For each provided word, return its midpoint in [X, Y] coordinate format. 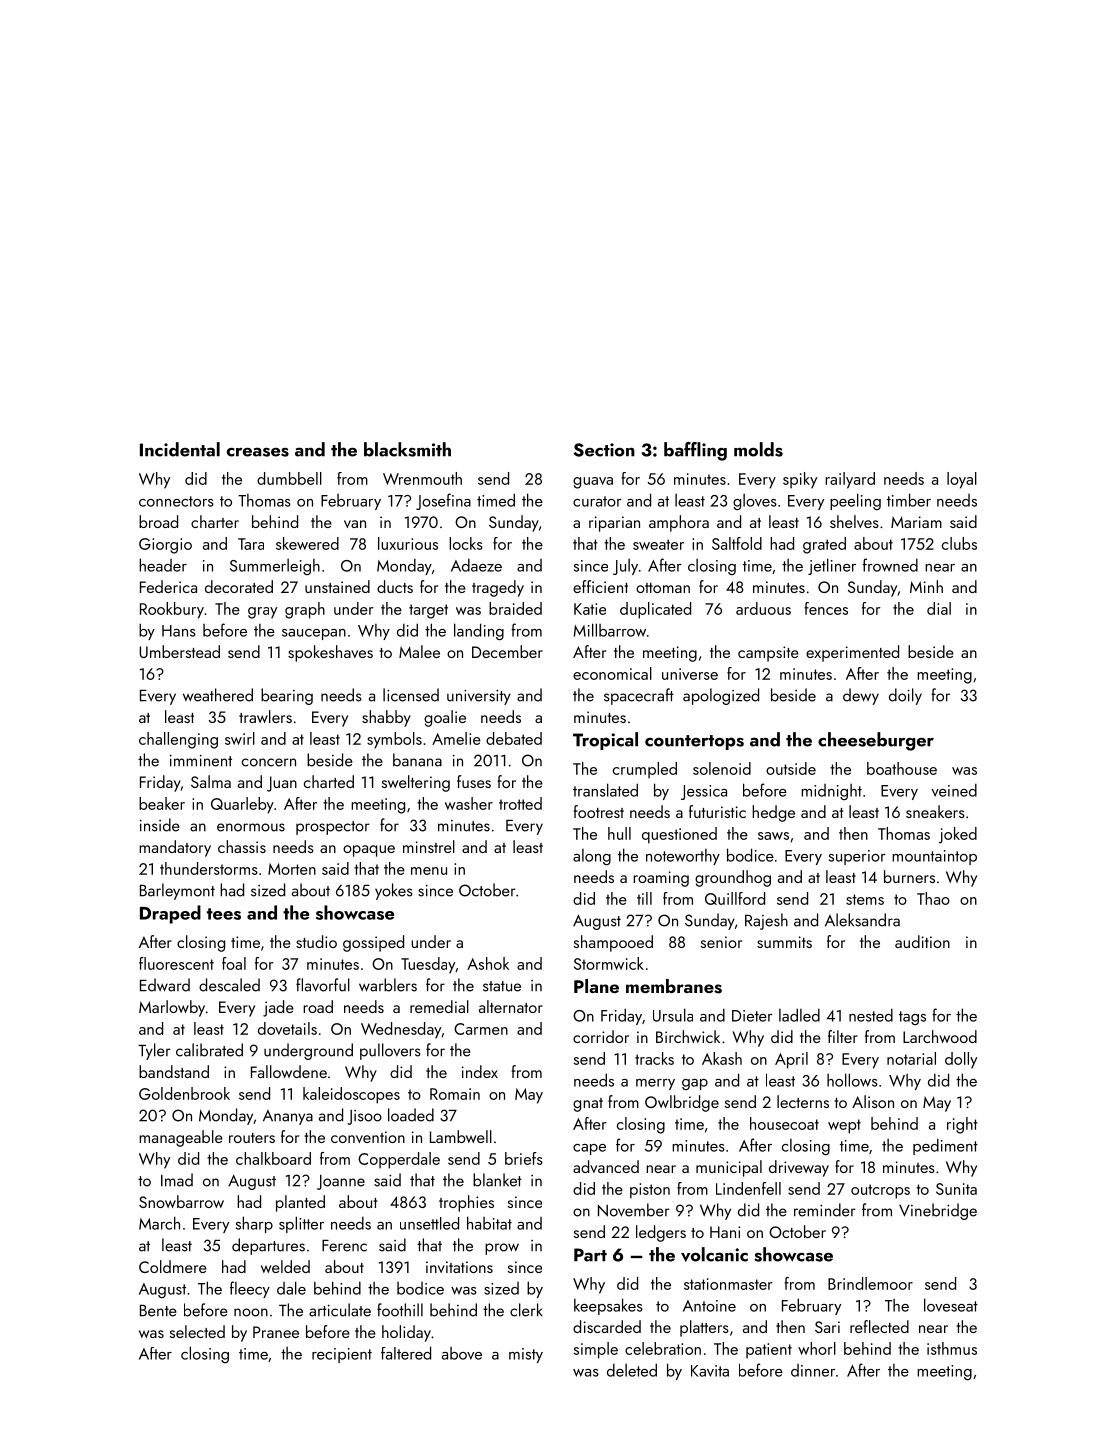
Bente [158, 1311]
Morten [292, 869]
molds [758, 449]
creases [258, 452]
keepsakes [608, 1306]
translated [605, 790]
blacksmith [407, 449]
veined [954, 790]
